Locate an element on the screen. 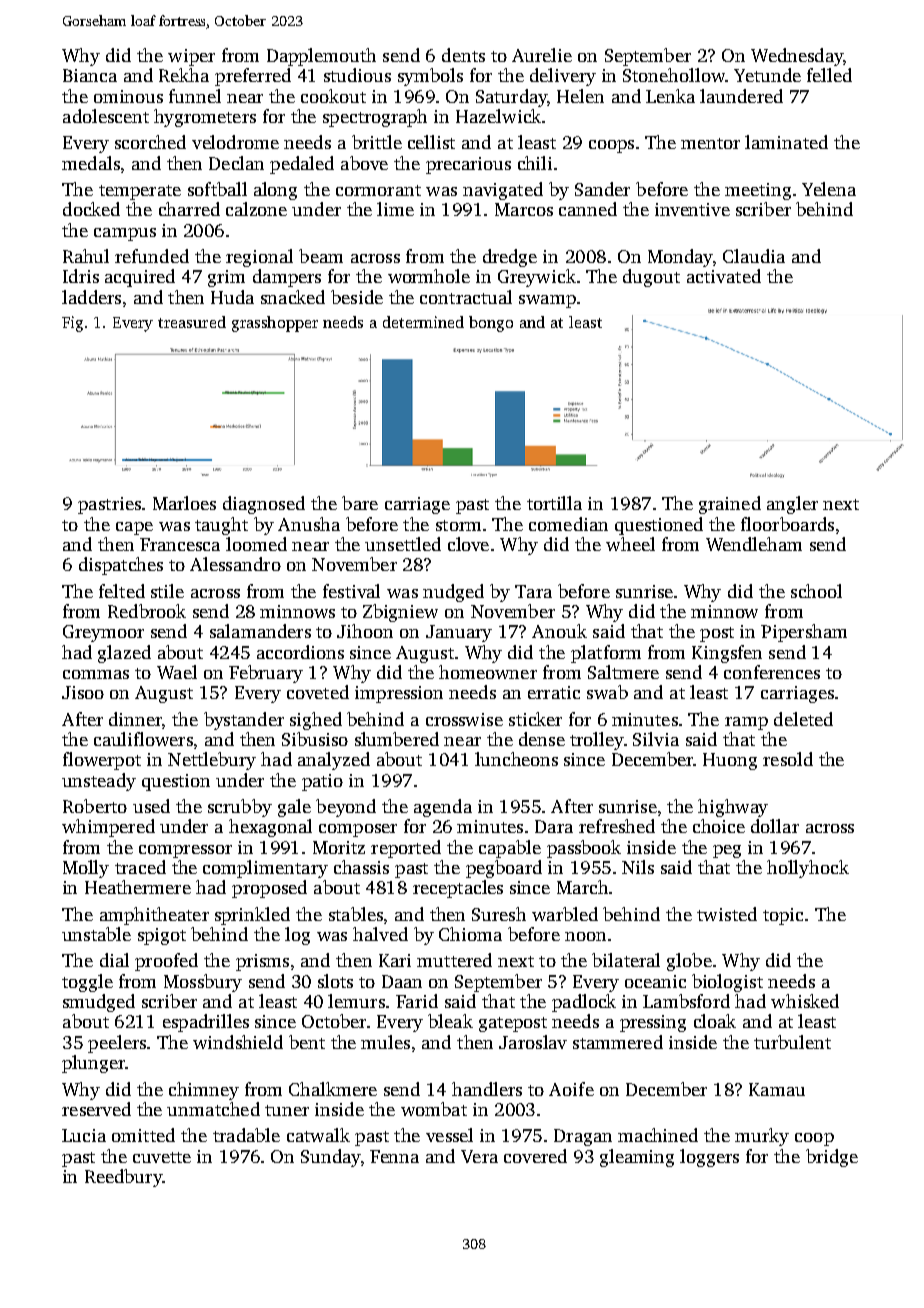 Image resolution: width=924 pixels, height=1308 pixels. whimpered is located at coordinates (108, 828).
